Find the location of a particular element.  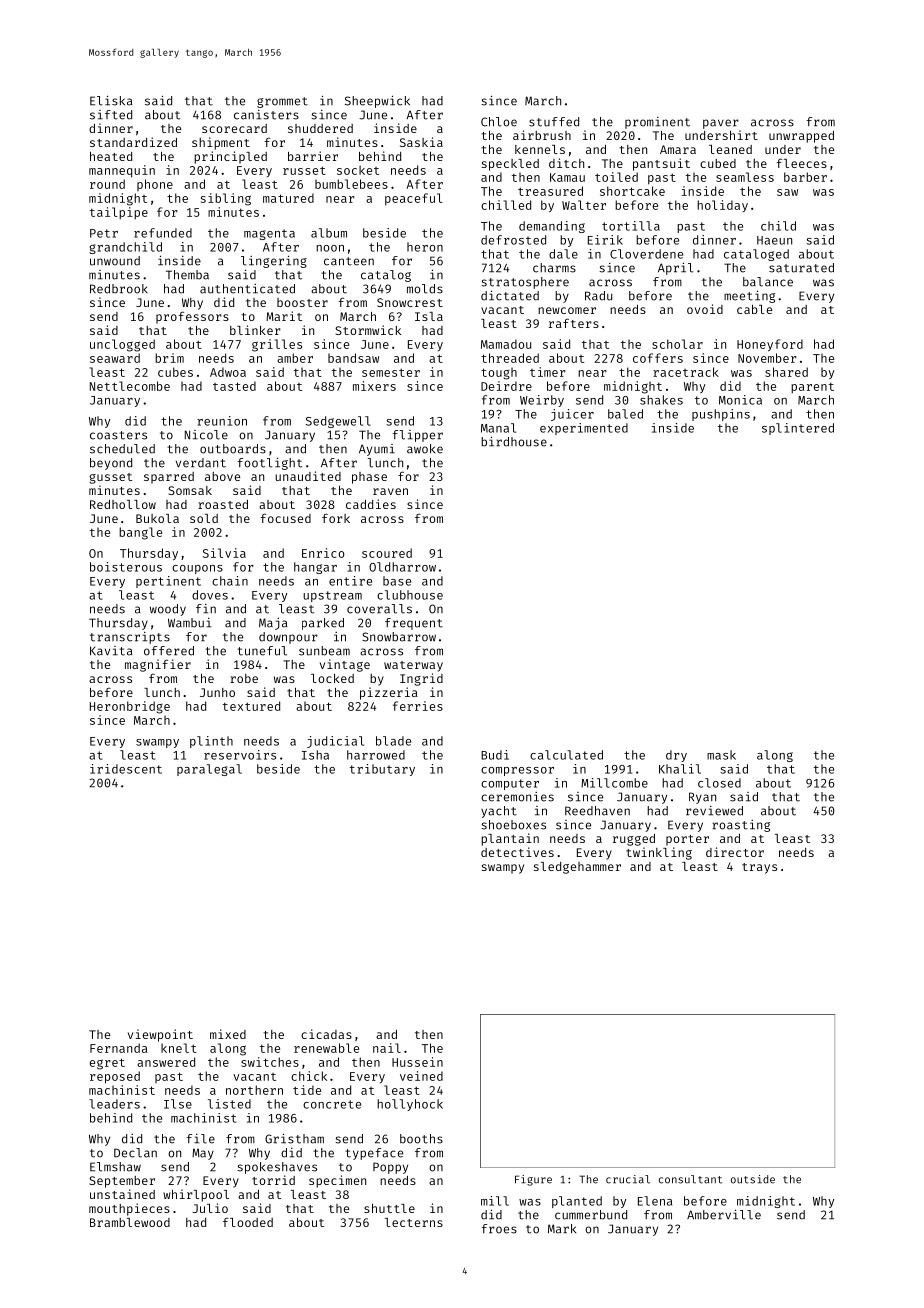

paralegal is located at coordinates (209, 770).
